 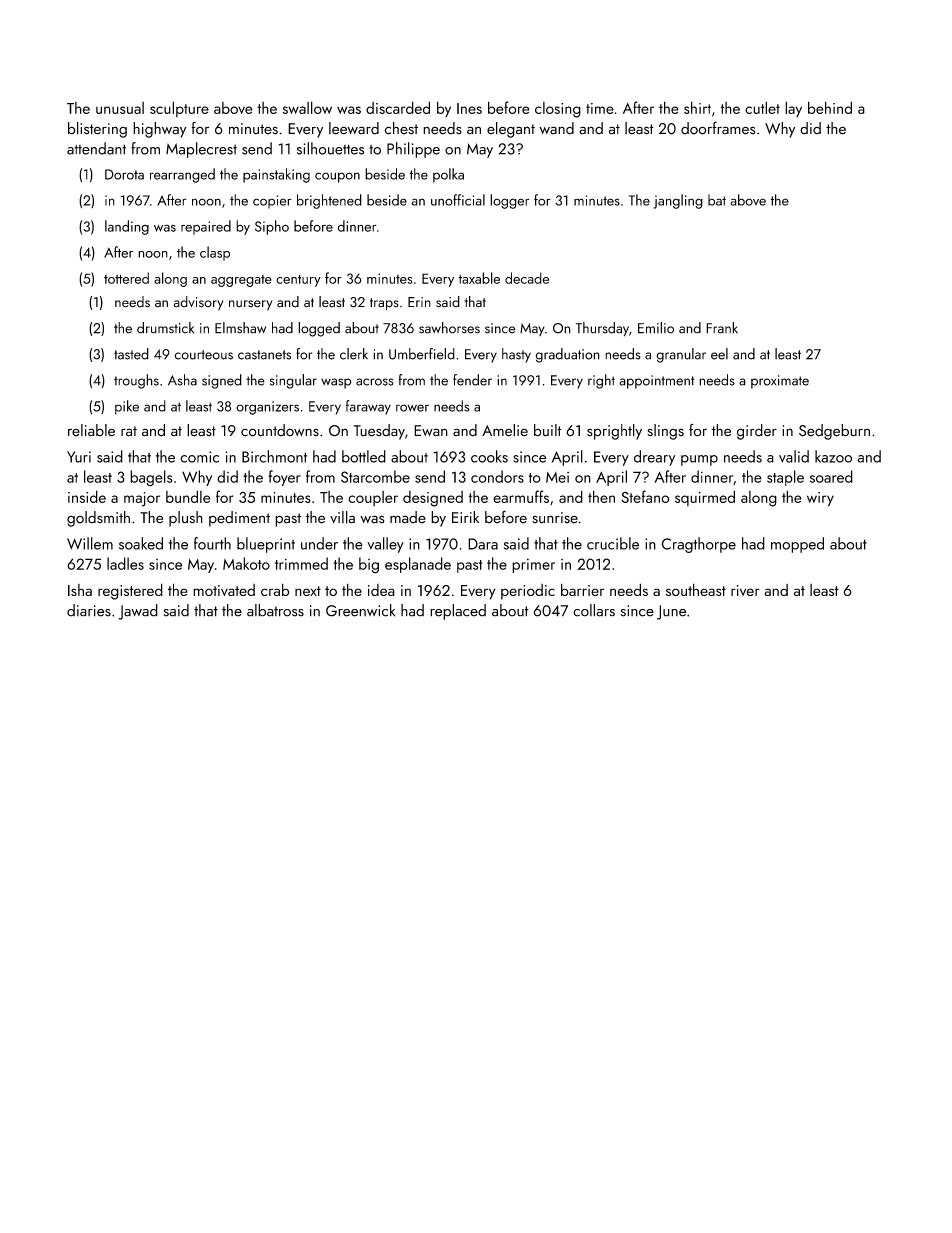 I want to click on bagels, so click(x=151, y=478).
